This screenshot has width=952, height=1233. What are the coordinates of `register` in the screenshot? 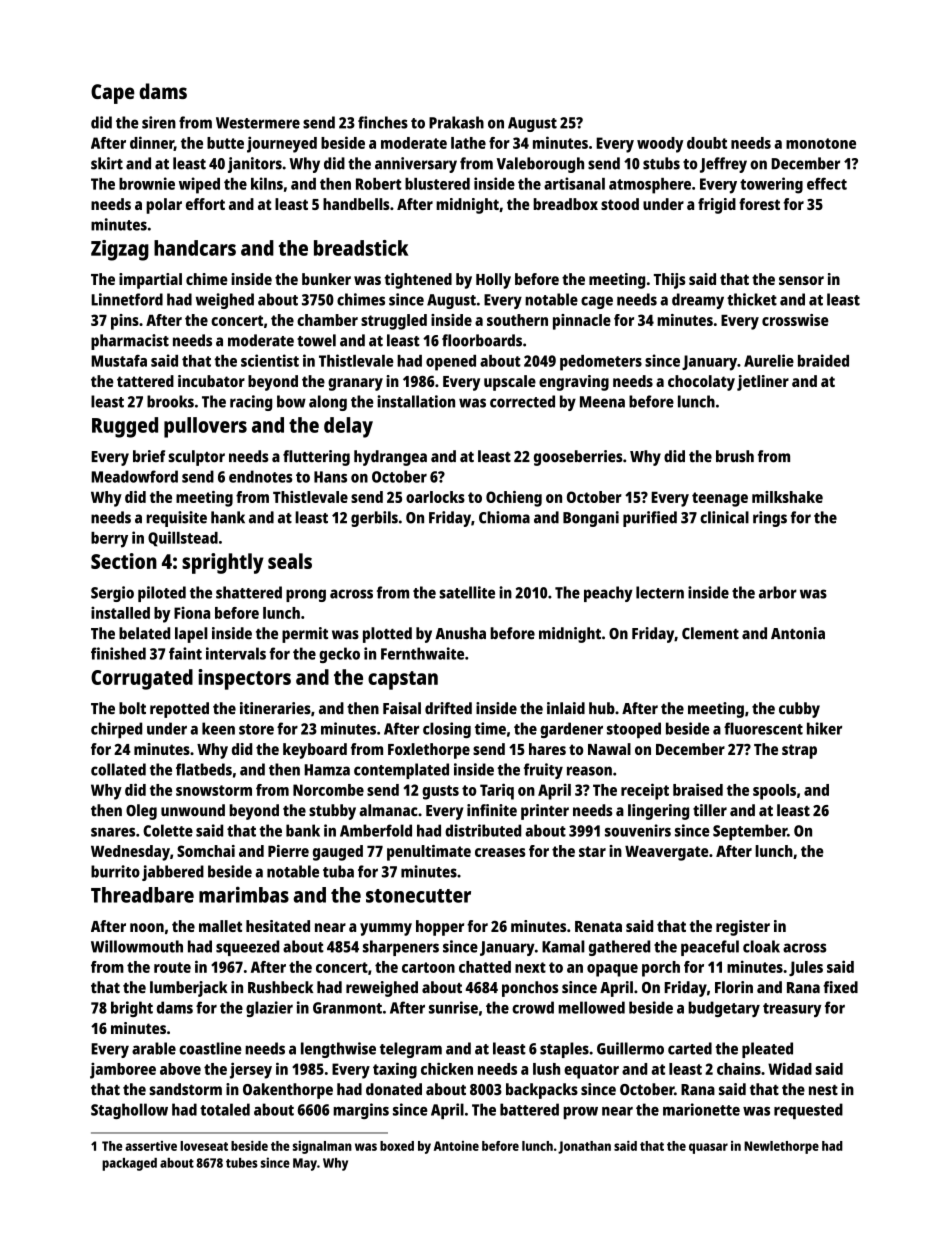 It's located at (743, 928).
